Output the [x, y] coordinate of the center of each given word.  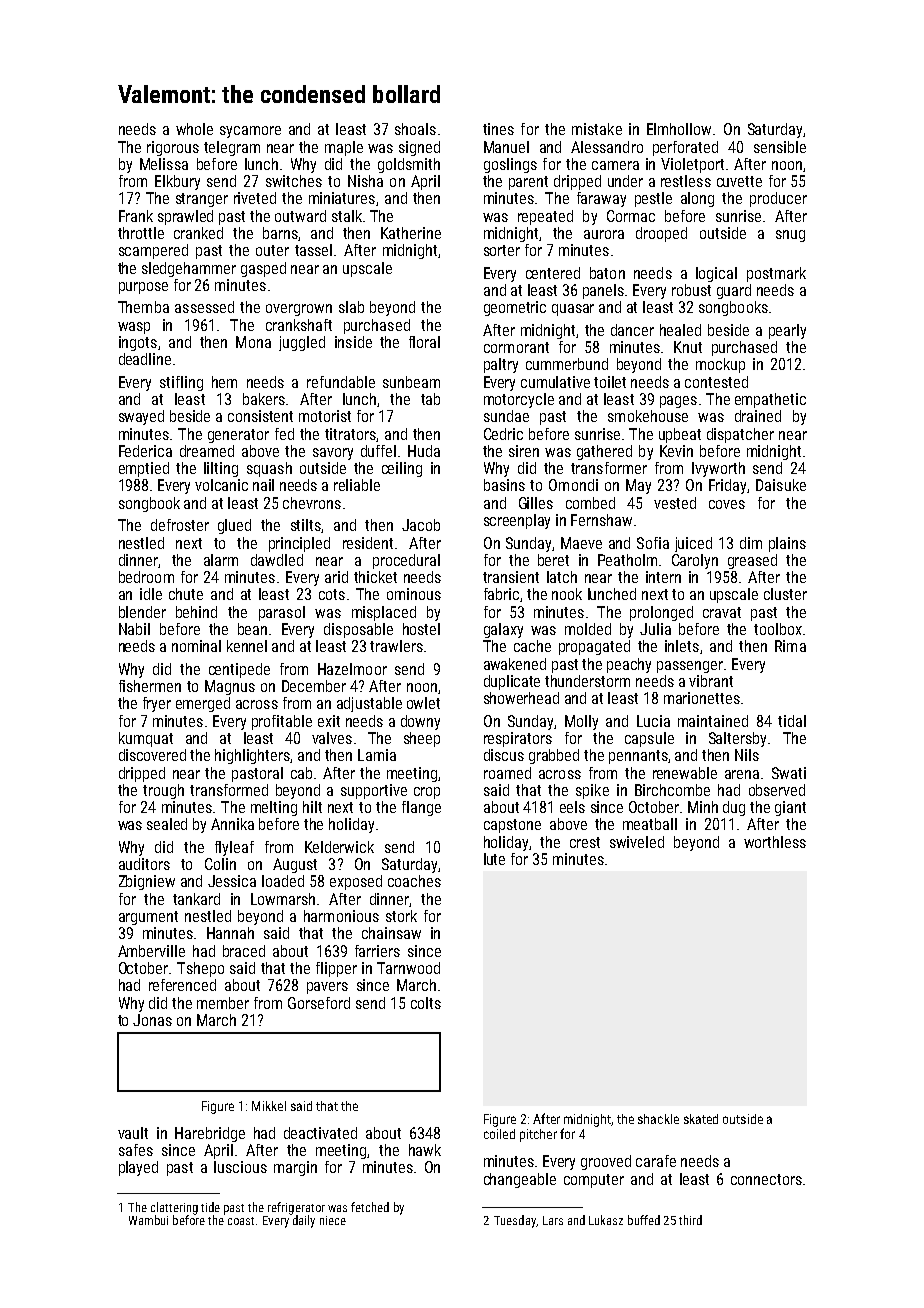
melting [274, 808]
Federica [145, 451]
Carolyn [695, 561]
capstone [512, 826]
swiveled [637, 842]
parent [528, 183]
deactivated [320, 1133]
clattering [174, 1208]
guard [734, 291]
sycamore [250, 132]
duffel [378, 451]
